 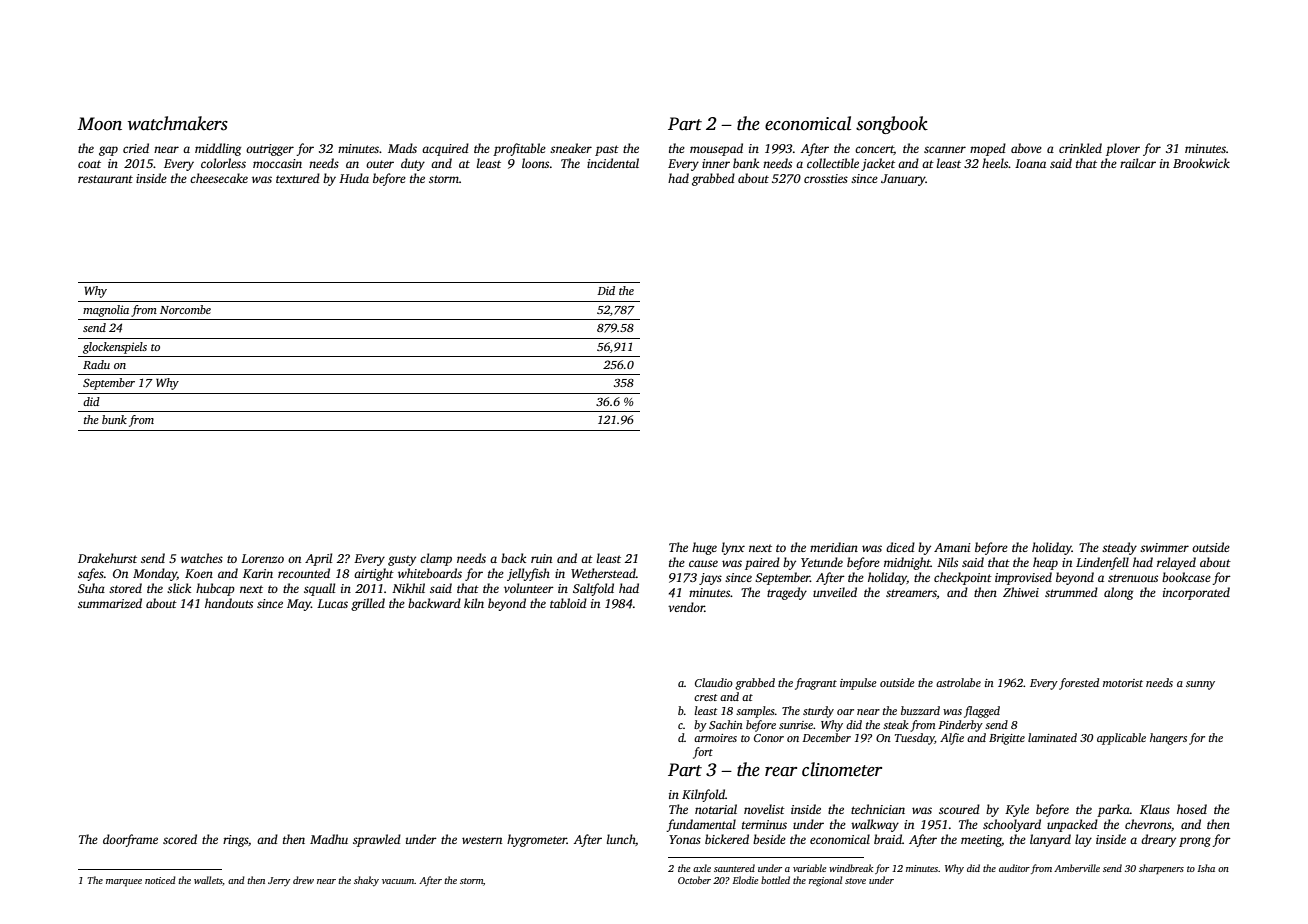 I want to click on Norcombe, so click(x=185, y=309).
